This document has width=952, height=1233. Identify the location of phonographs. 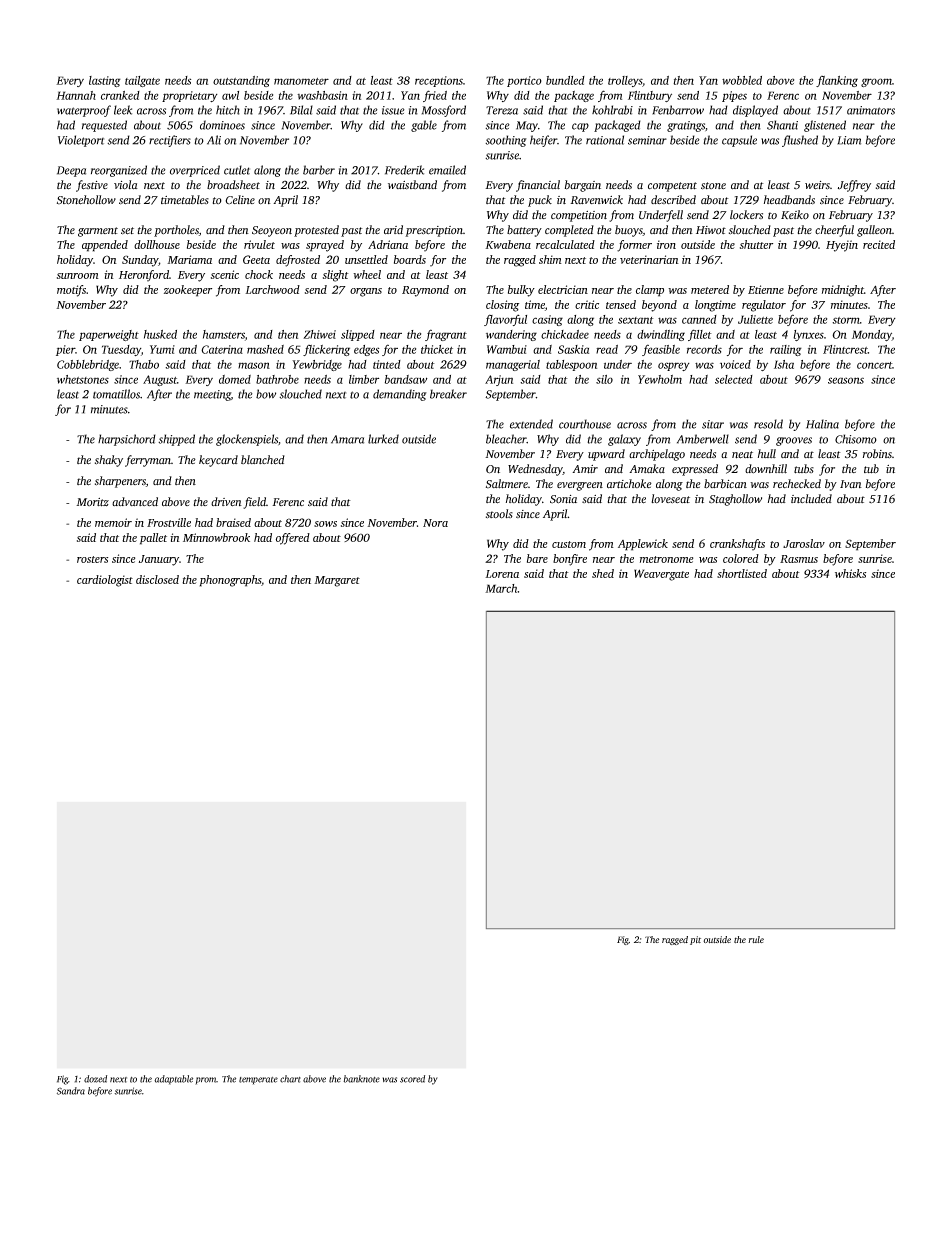
(231, 581).
